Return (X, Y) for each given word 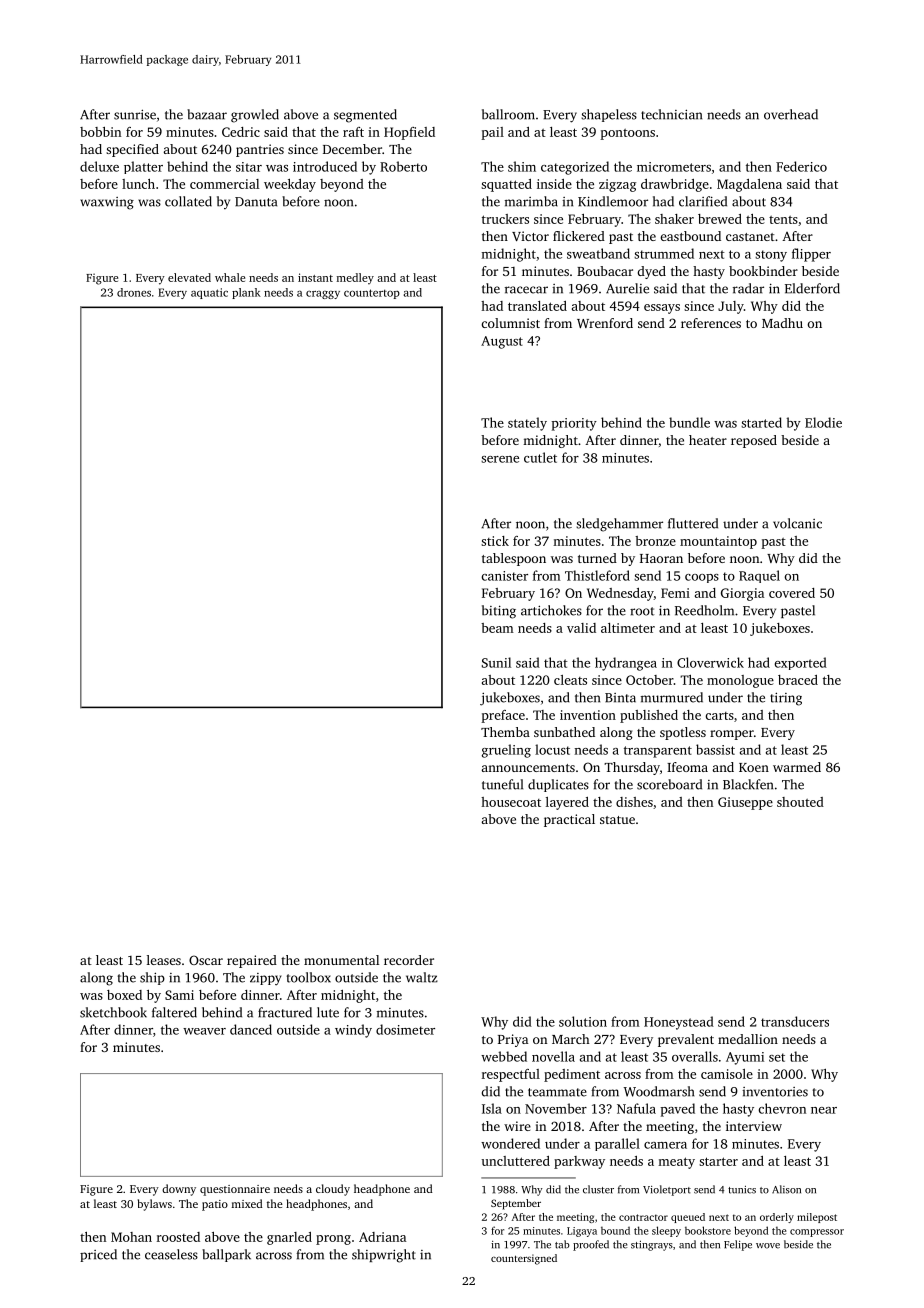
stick (495, 541)
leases (164, 960)
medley (355, 279)
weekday (290, 185)
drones (134, 292)
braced (798, 680)
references (711, 323)
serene (500, 459)
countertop (372, 294)
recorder (409, 960)
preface (503, 716)
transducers (795, 1021)
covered (792, 593)
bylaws (155, 1205)
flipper (811, 255)
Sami (179, 995)
